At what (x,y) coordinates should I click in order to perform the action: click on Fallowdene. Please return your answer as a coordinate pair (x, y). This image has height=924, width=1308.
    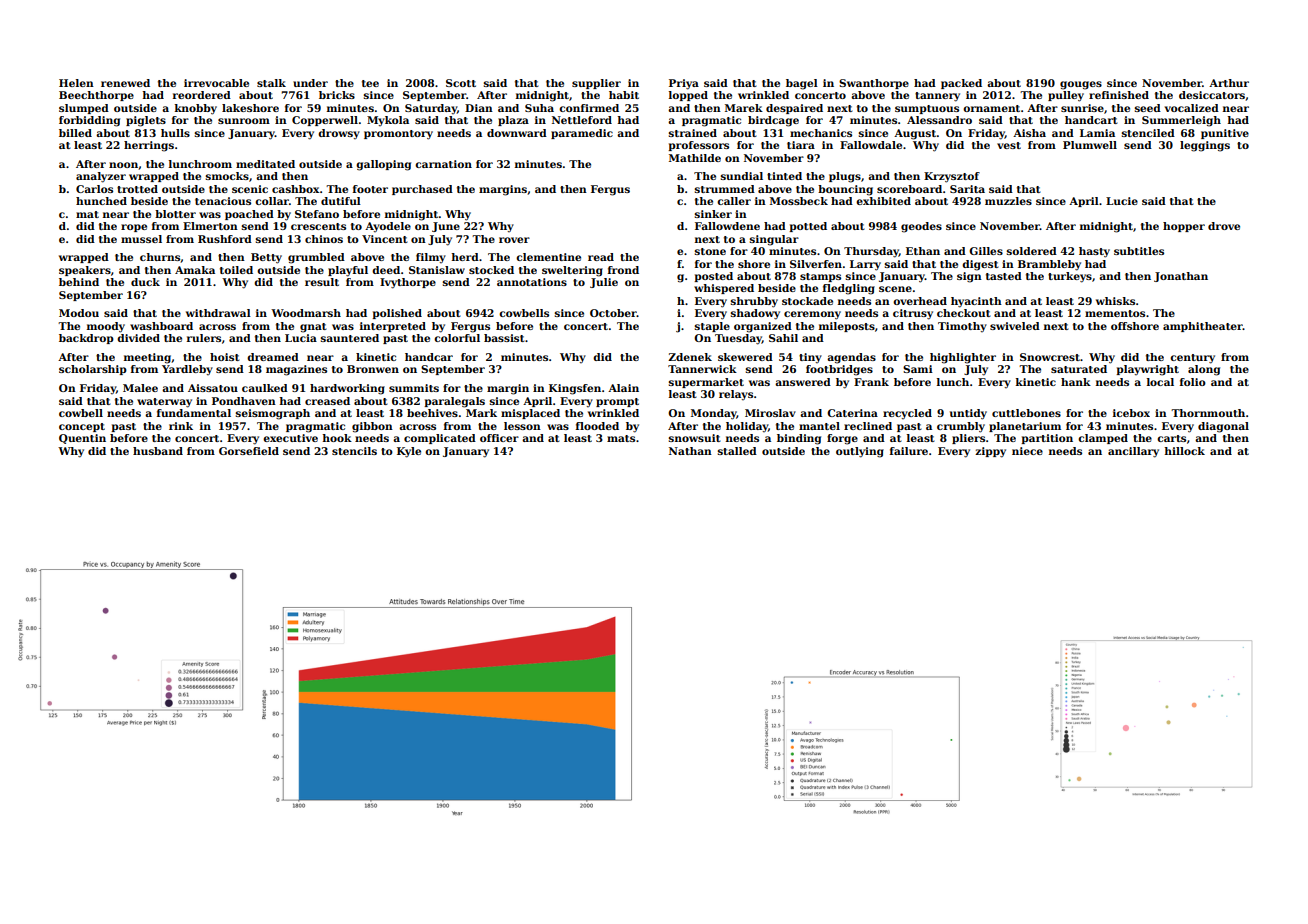
    Looking at the image, I should click on (727, 226).
